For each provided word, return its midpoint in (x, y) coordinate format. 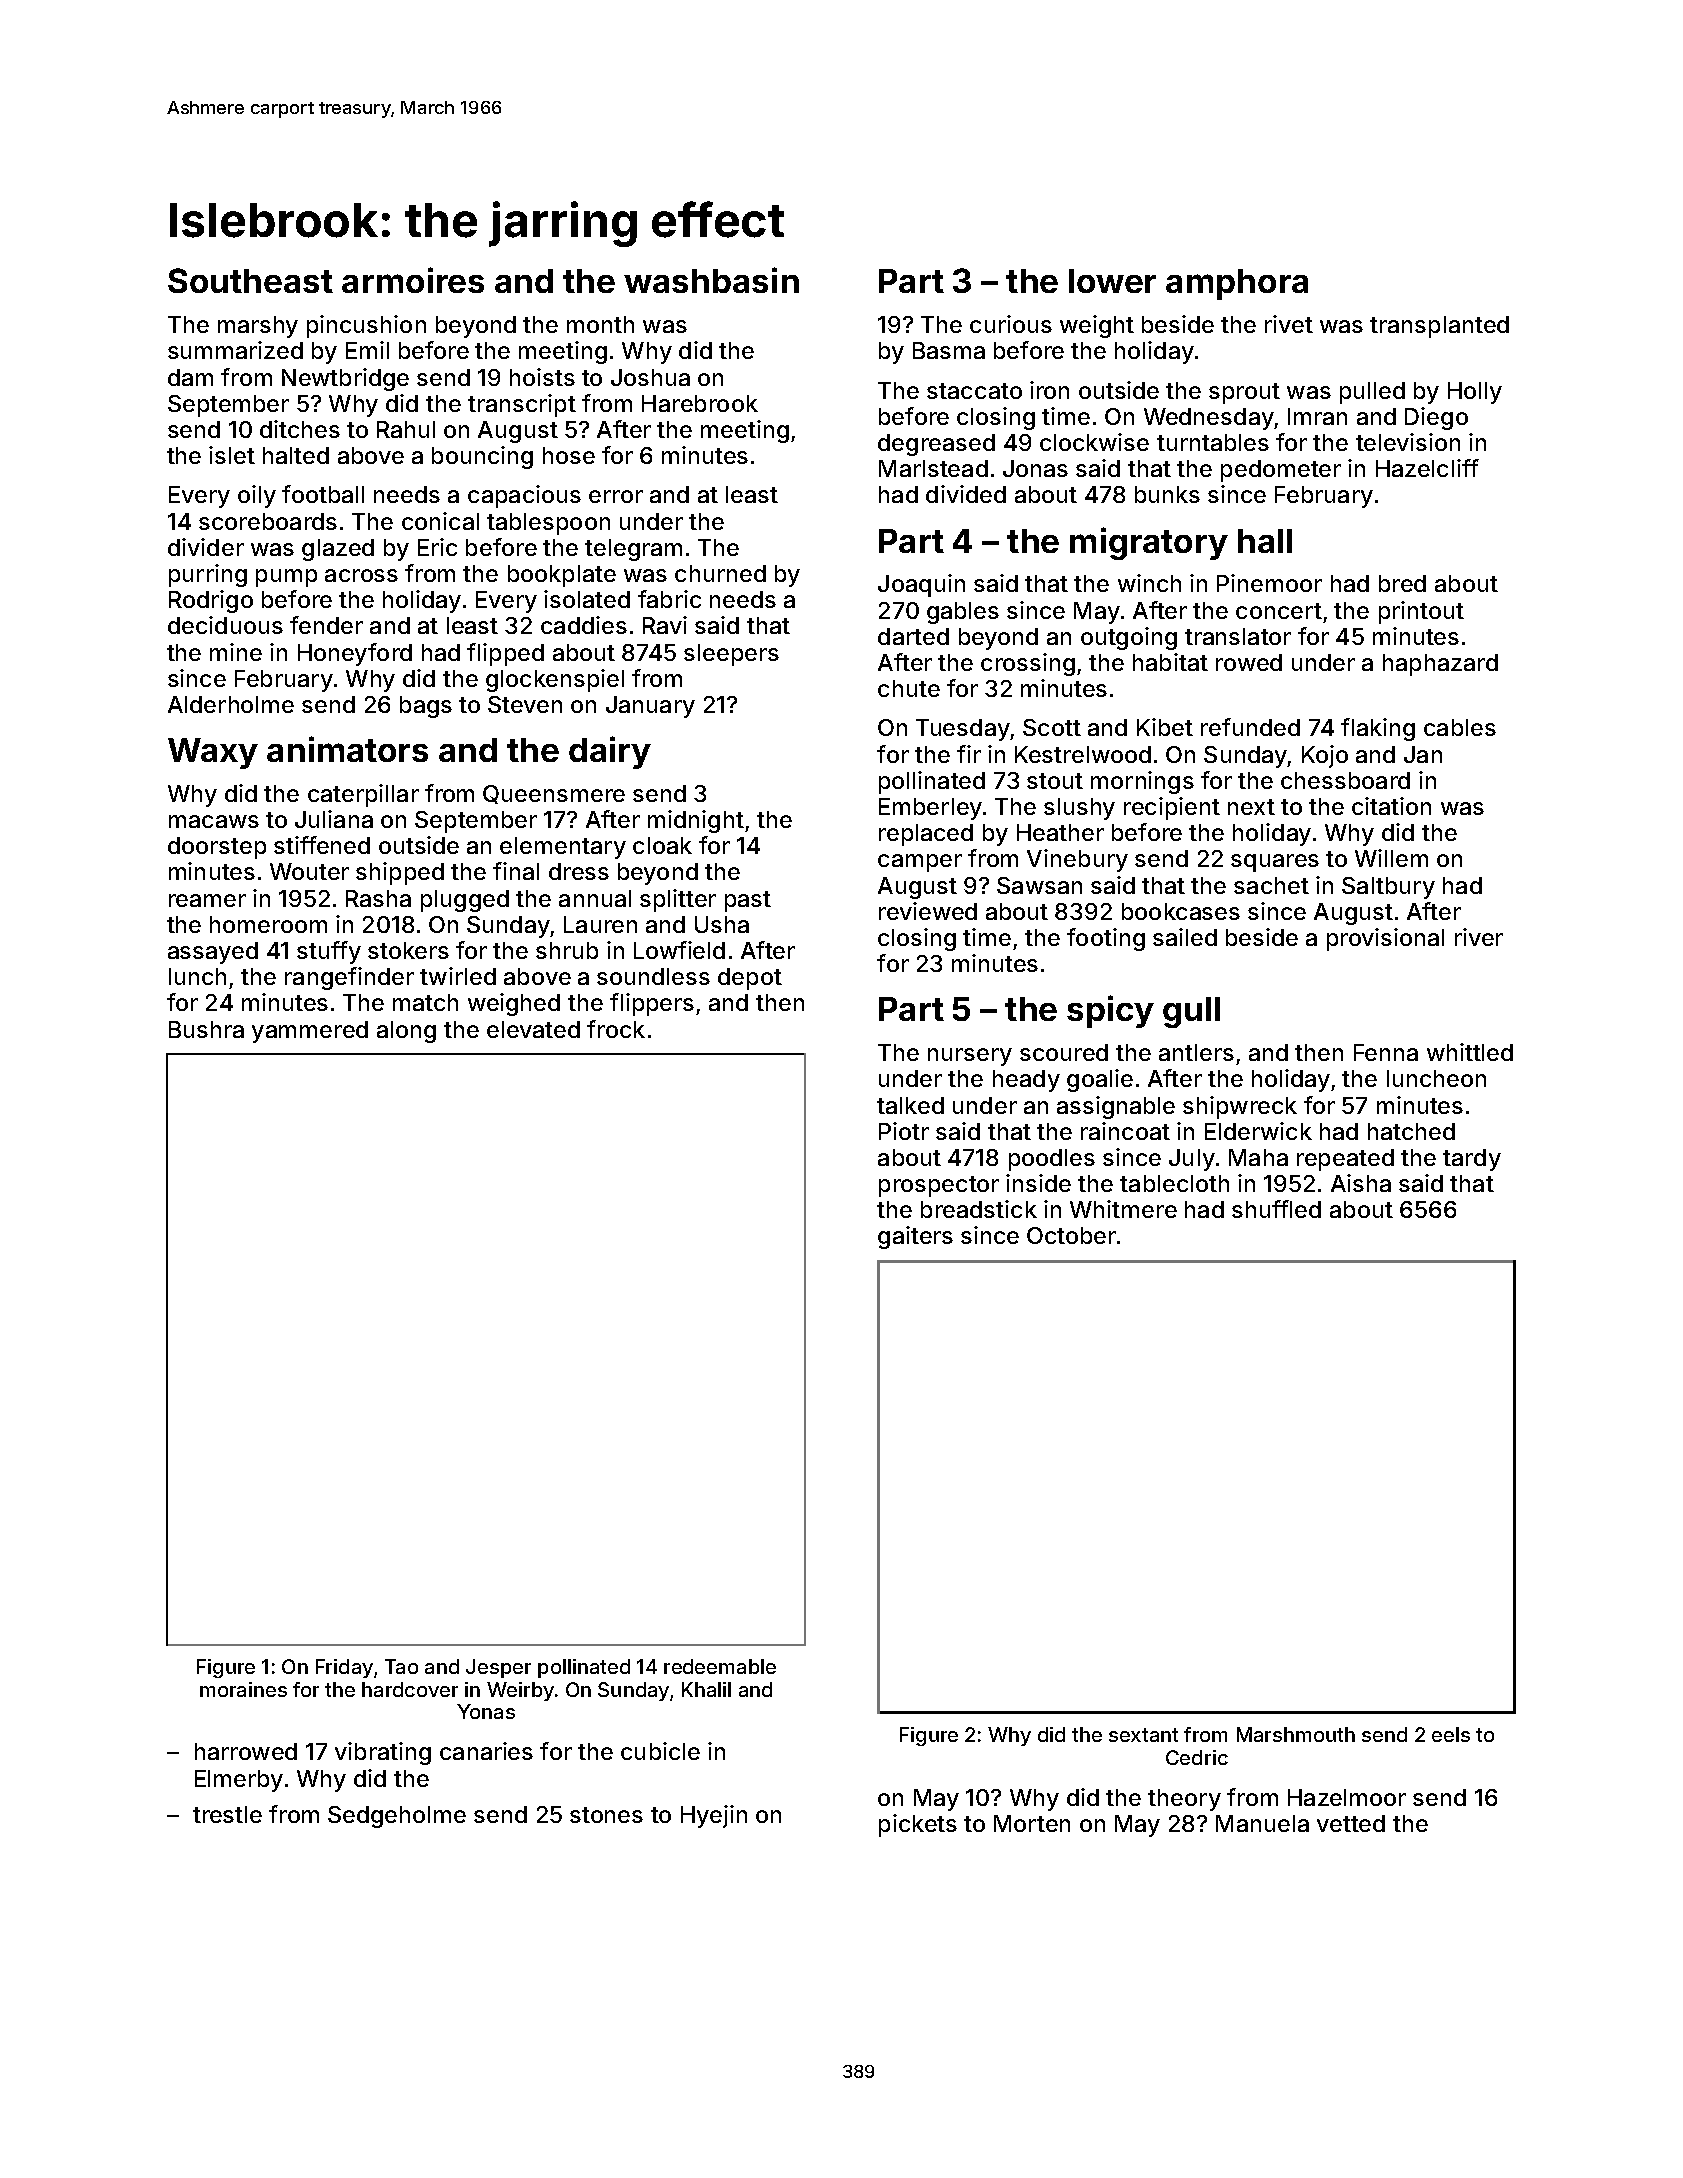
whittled (1470, 1052)
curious (1011, 324)
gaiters (915, 1237)
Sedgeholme (397, 1817)
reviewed (928, 911)
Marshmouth (1296, 1734)
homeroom (268, 924)
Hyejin (714, 1816)
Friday (344, 1668)
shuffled (1276, 1209)
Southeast (250, 280)
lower (1112, 281)
